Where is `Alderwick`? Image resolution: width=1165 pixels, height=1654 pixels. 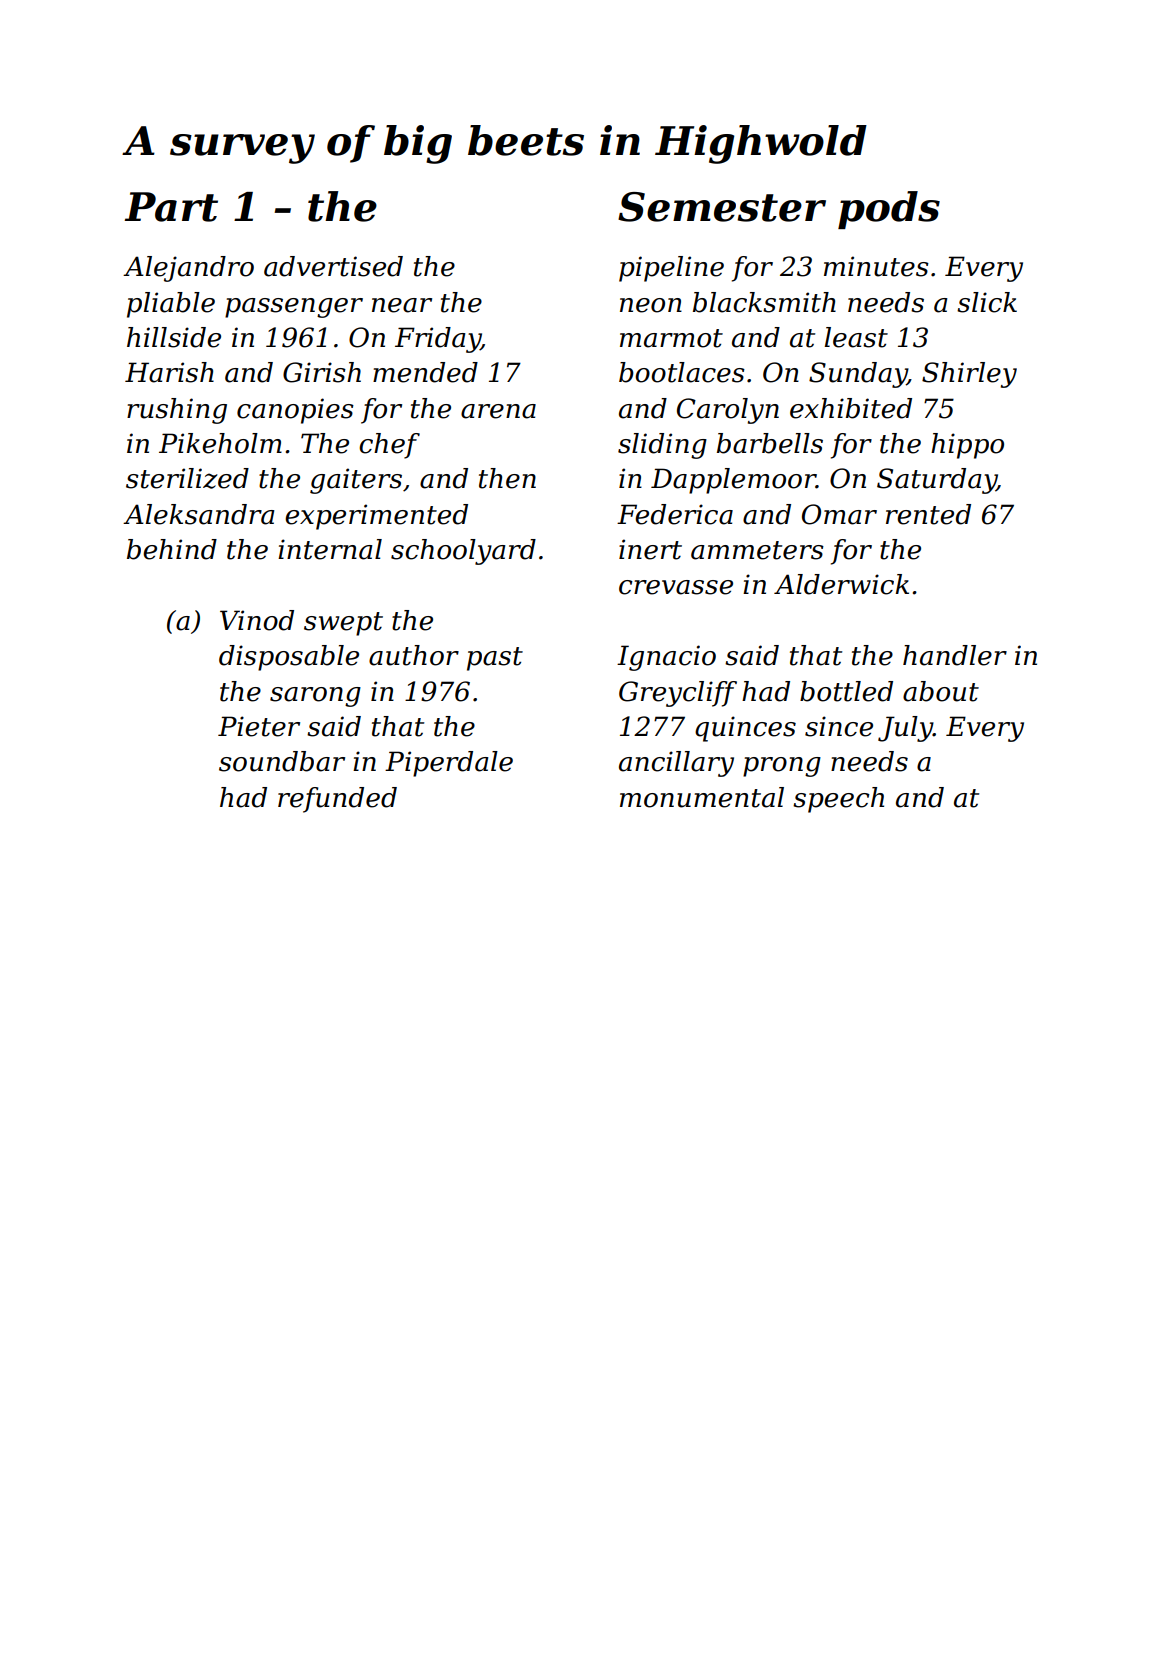
Alderwick is located at coordinates (841, 584).
